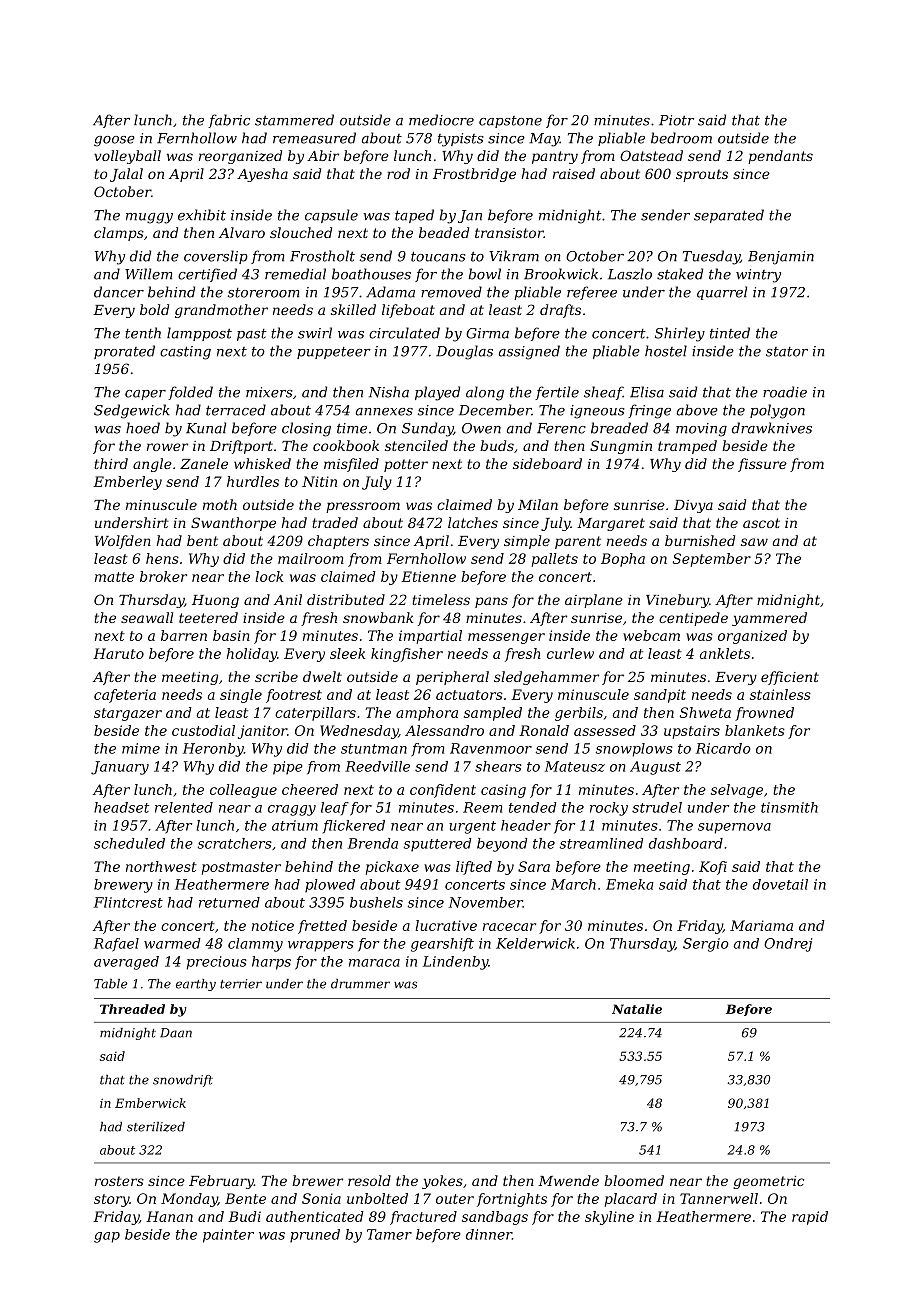 The width and height of the document is (924, 1308). What do you see at coordinates (761, 925) in the document?
I see `Mariama` at bounding box center [761, 925].
